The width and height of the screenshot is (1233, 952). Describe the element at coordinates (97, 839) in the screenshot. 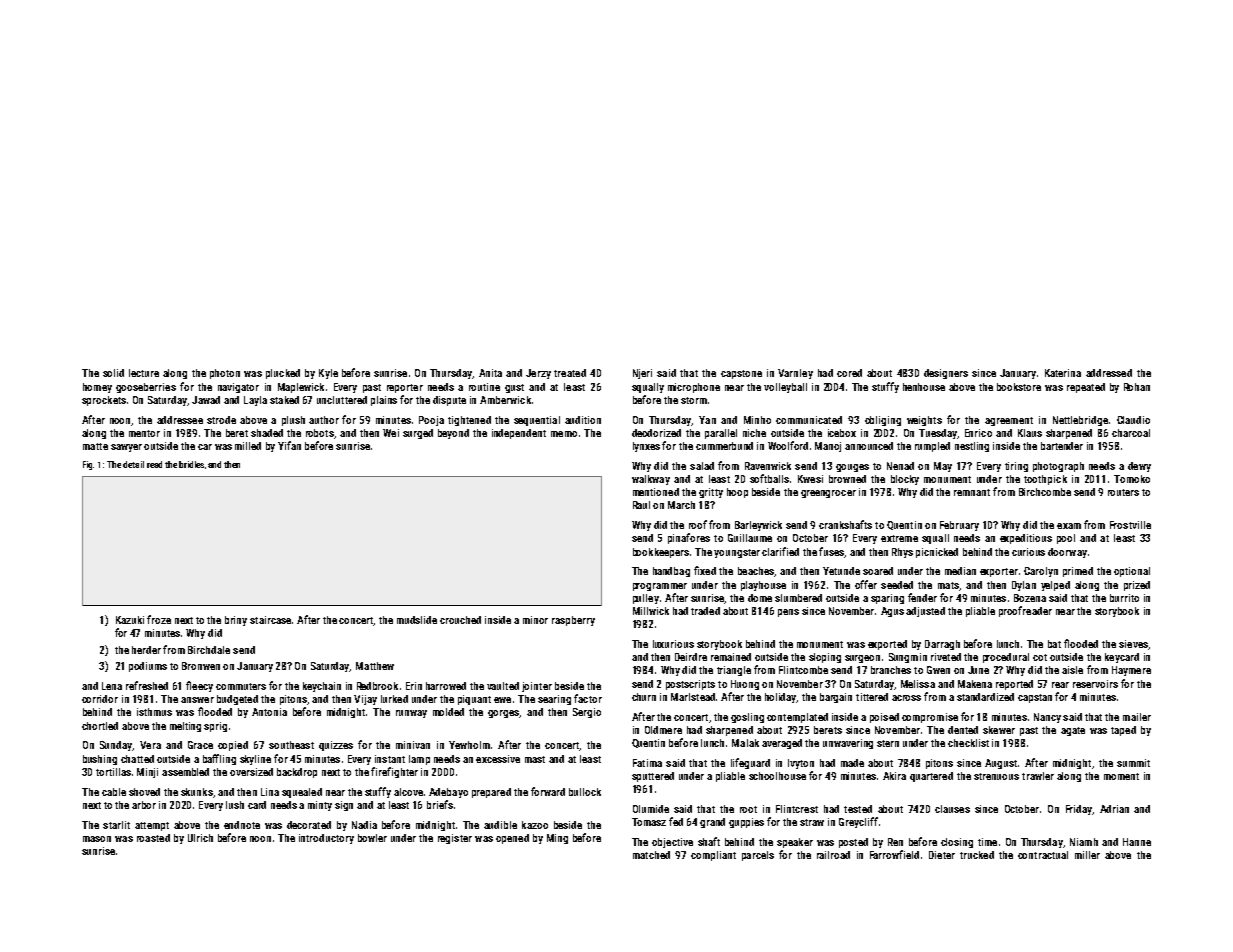

I see `mason` at that location.
